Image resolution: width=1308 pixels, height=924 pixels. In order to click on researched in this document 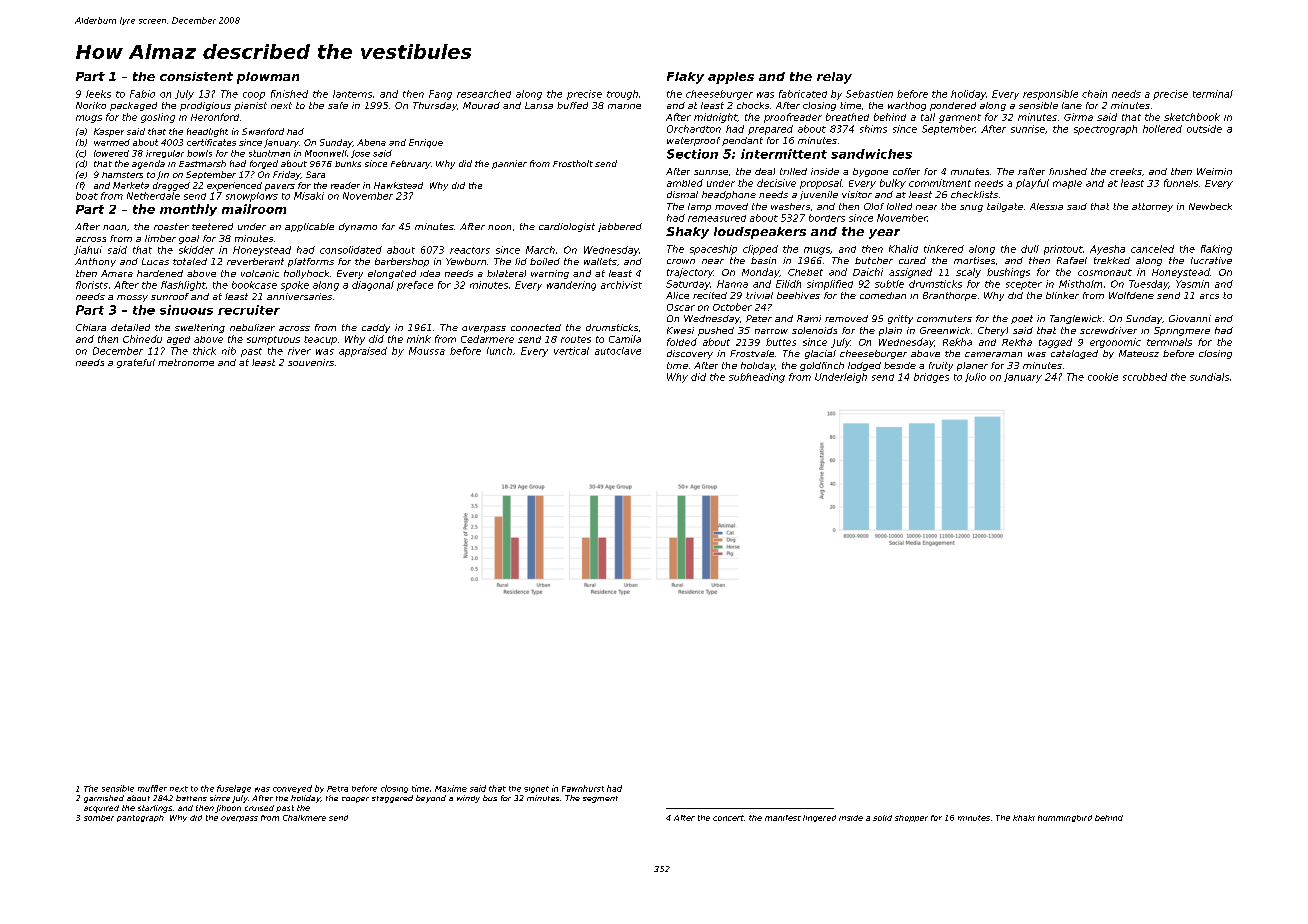, I will do `click(484, 94)`.
